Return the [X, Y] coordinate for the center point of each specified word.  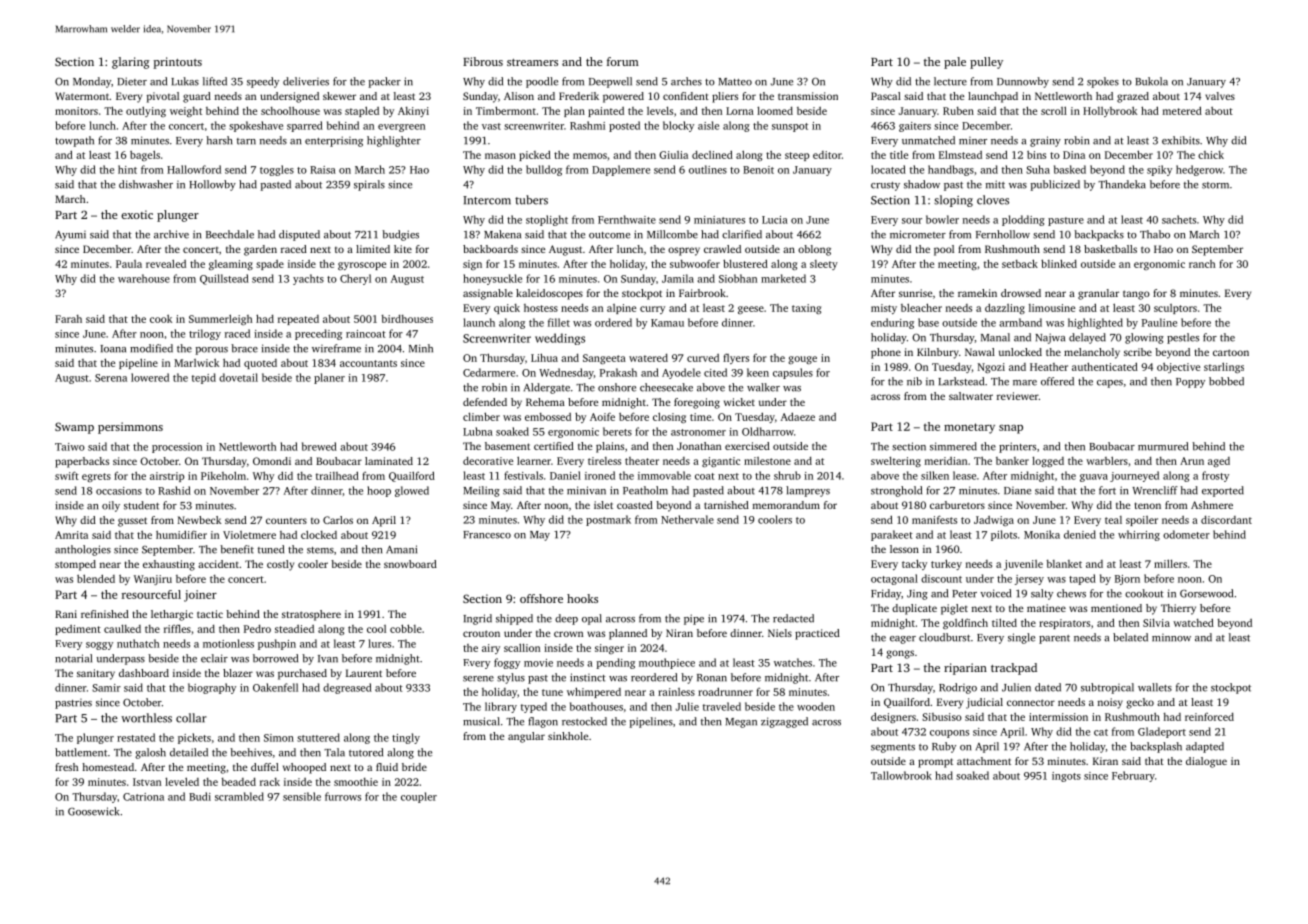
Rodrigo [958, 688]
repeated [298, 320]
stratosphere [311, 615]
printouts [177, 63]
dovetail [238, 377]
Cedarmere [489, 372]
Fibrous [483, 61]
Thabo [1155, 234]
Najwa [1050, 338]
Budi [200, 796]
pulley [986, 63]
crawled [722, 249]
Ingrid [477, 619]
